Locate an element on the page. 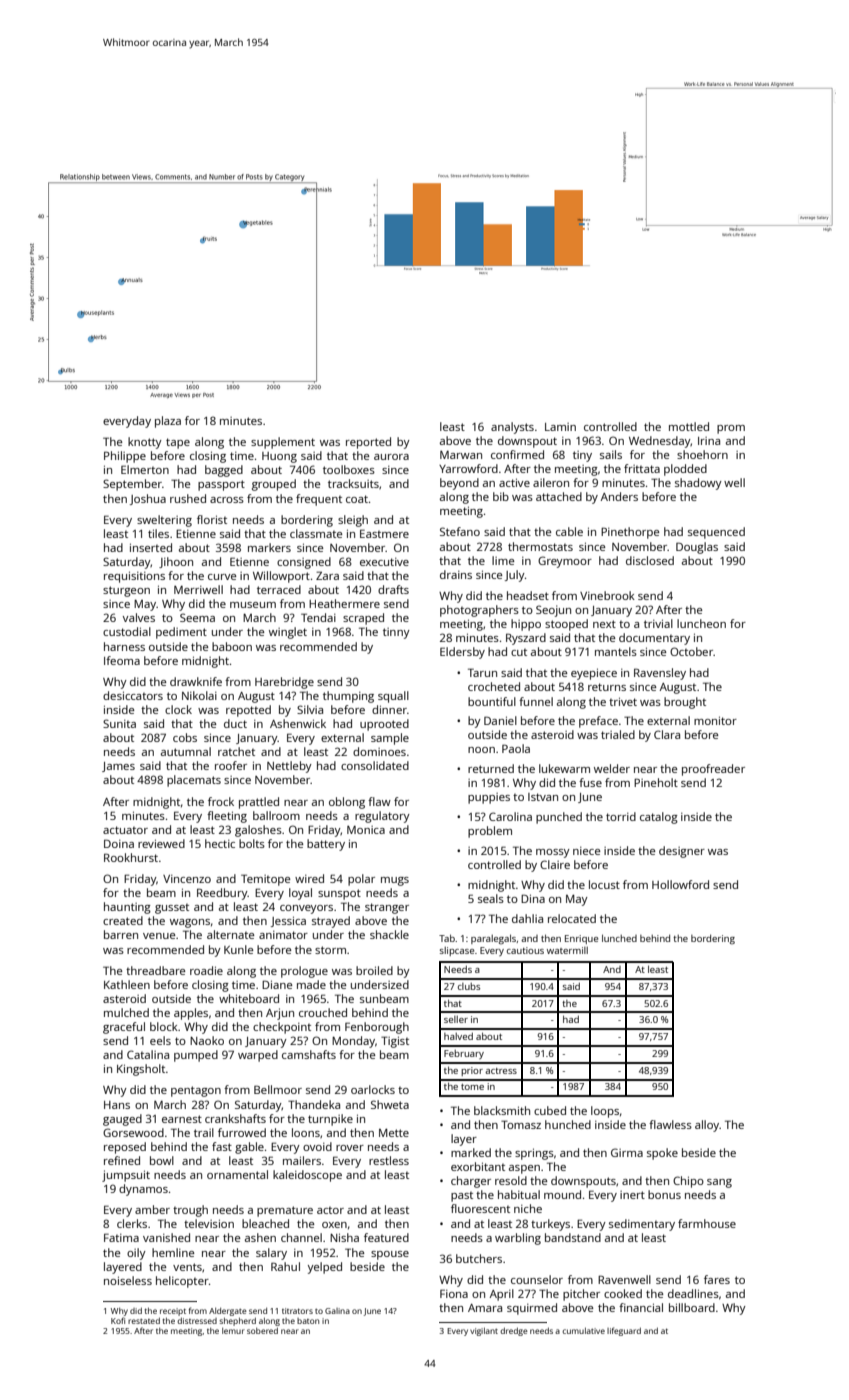  pentagon is located at coordinates (196, 1091).
